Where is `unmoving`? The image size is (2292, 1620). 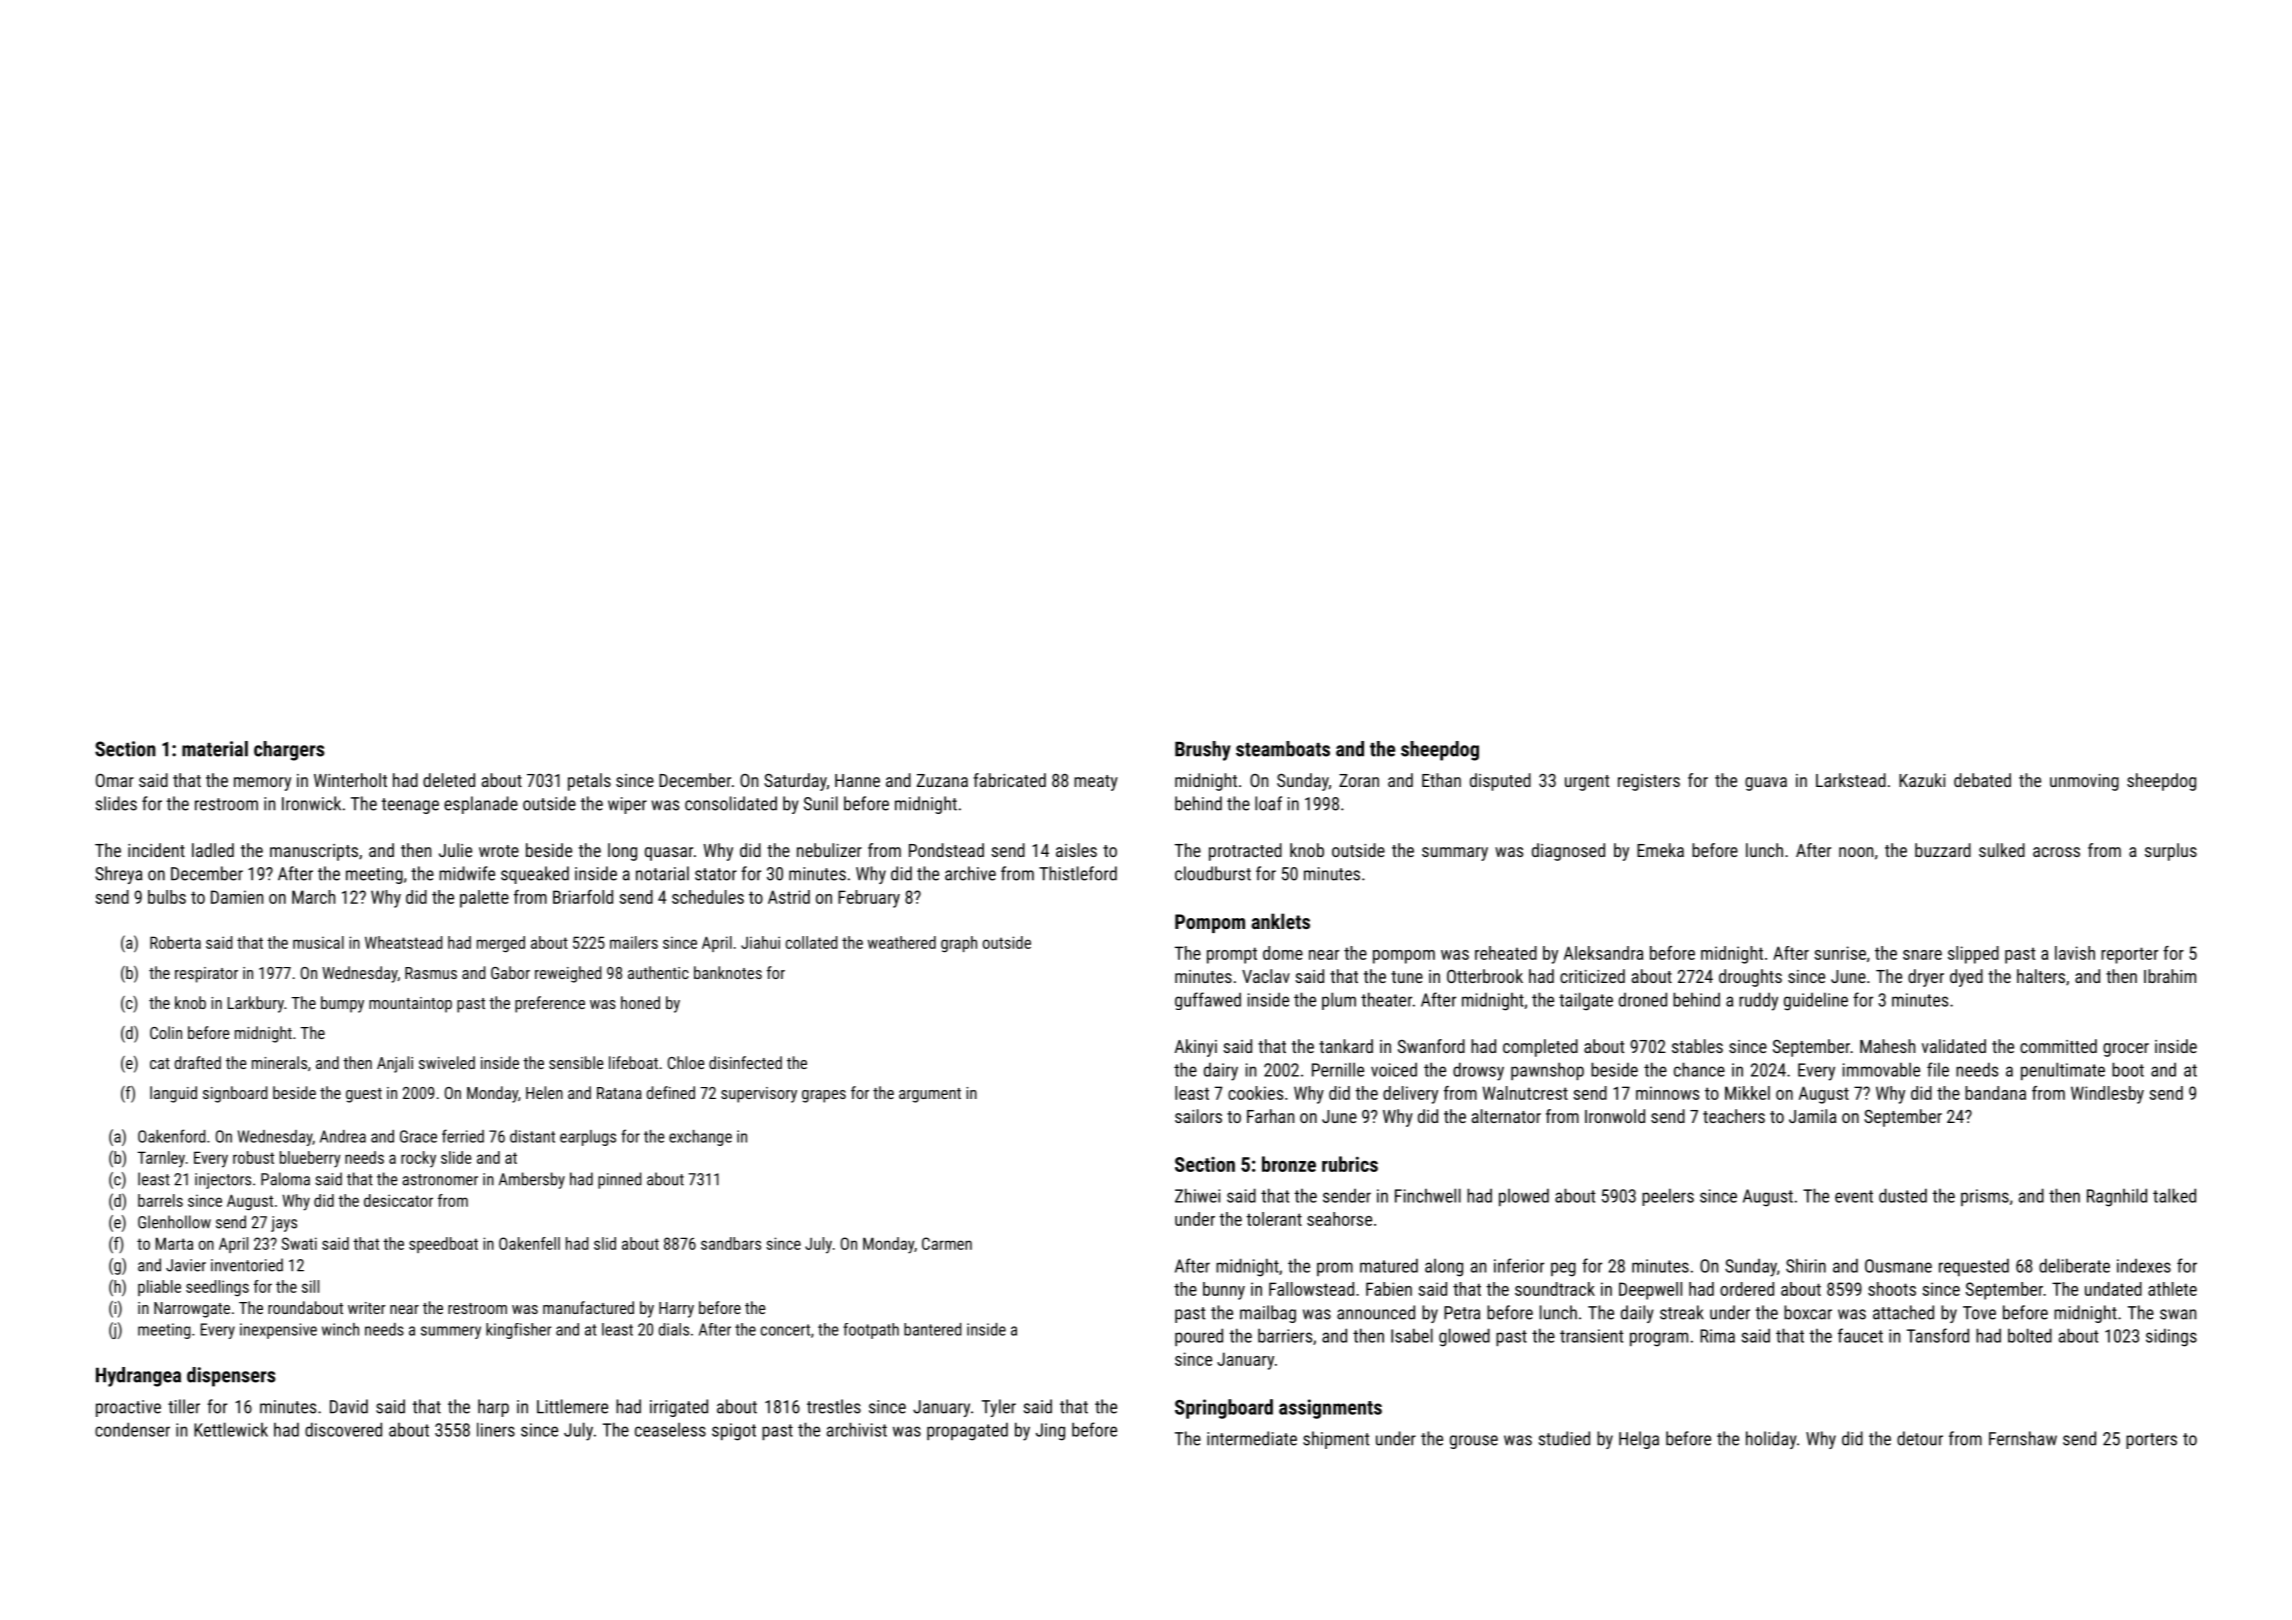 unmoving is located at coordinates (2084, 782).
